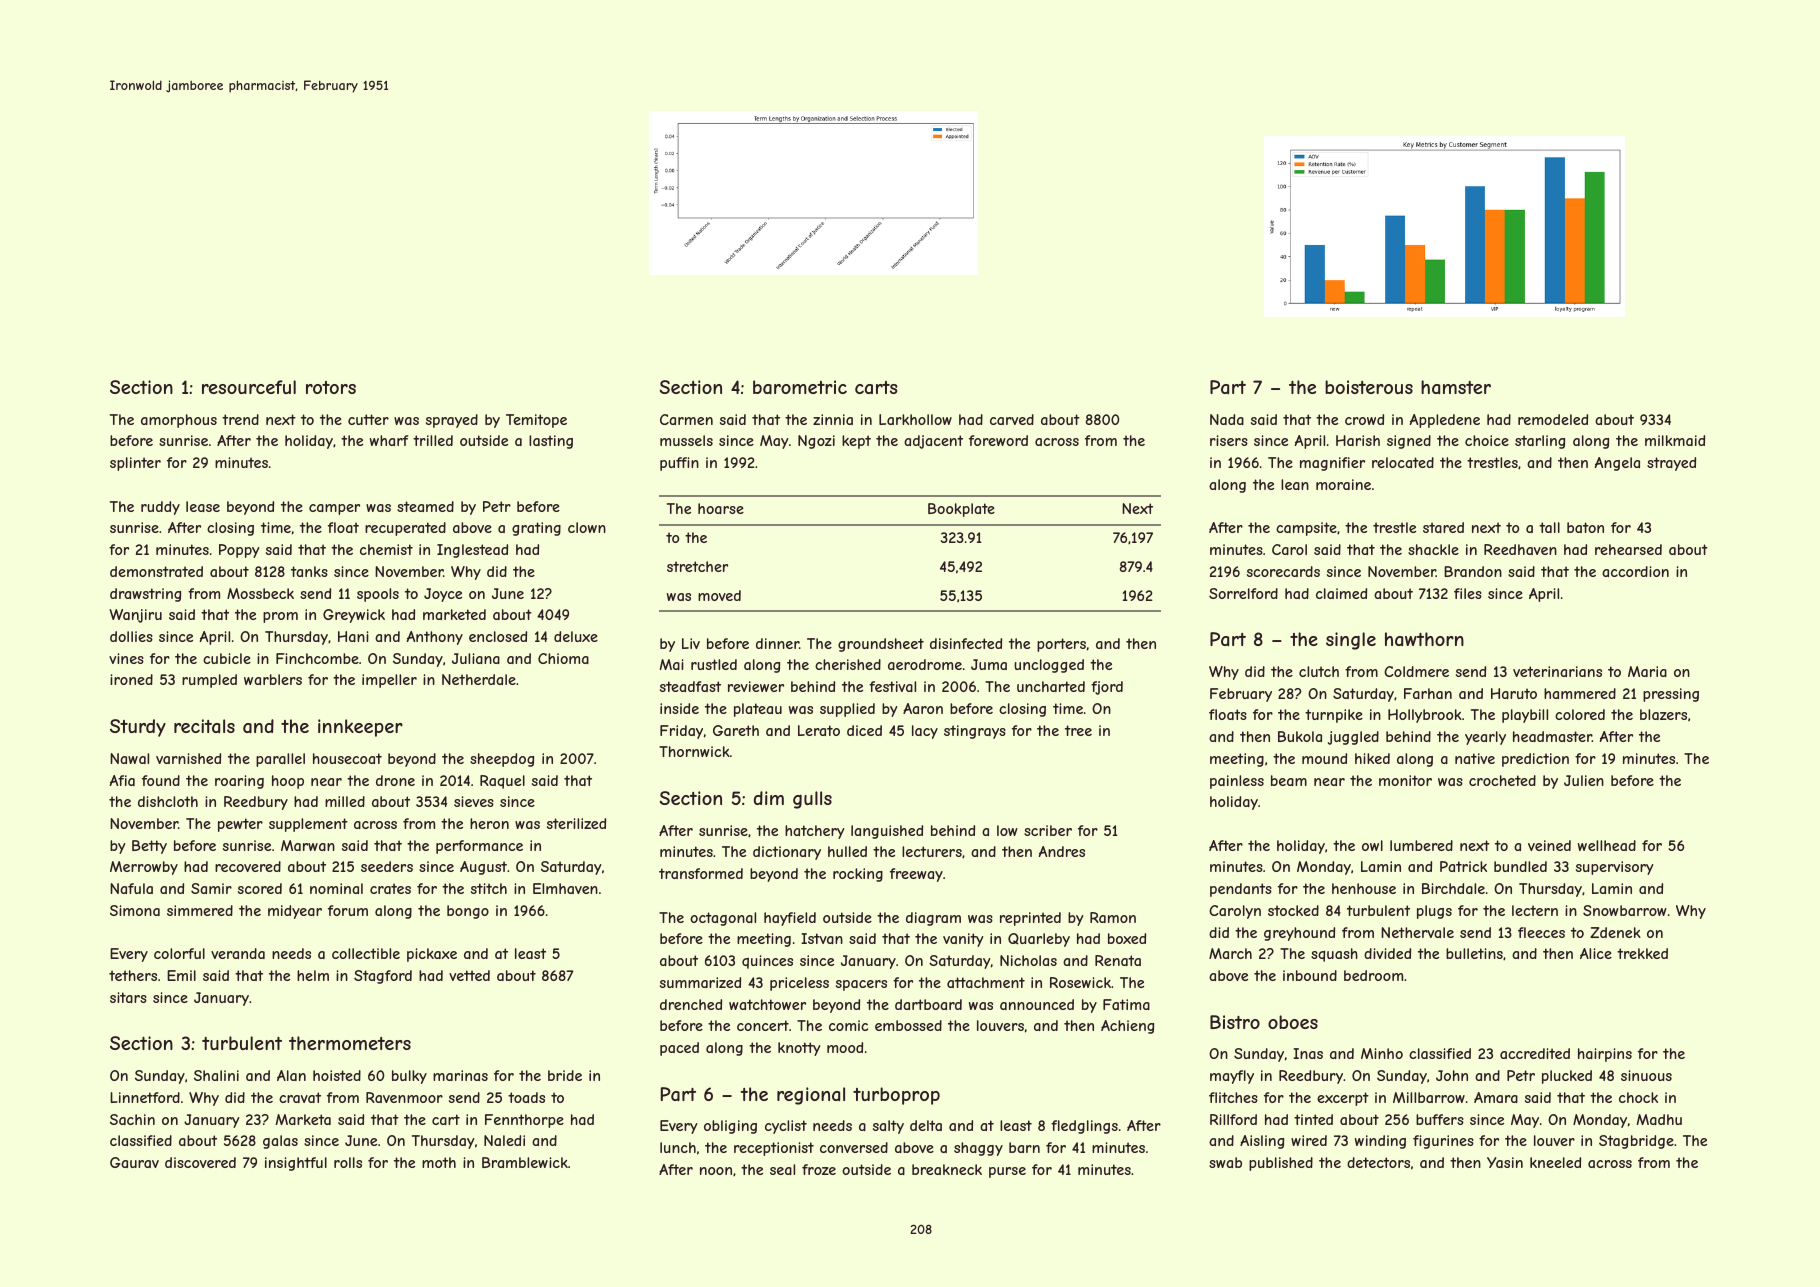  Describe the element at coordinates (1030, 919) in the screenshot. I see `reprinted` at that location.
